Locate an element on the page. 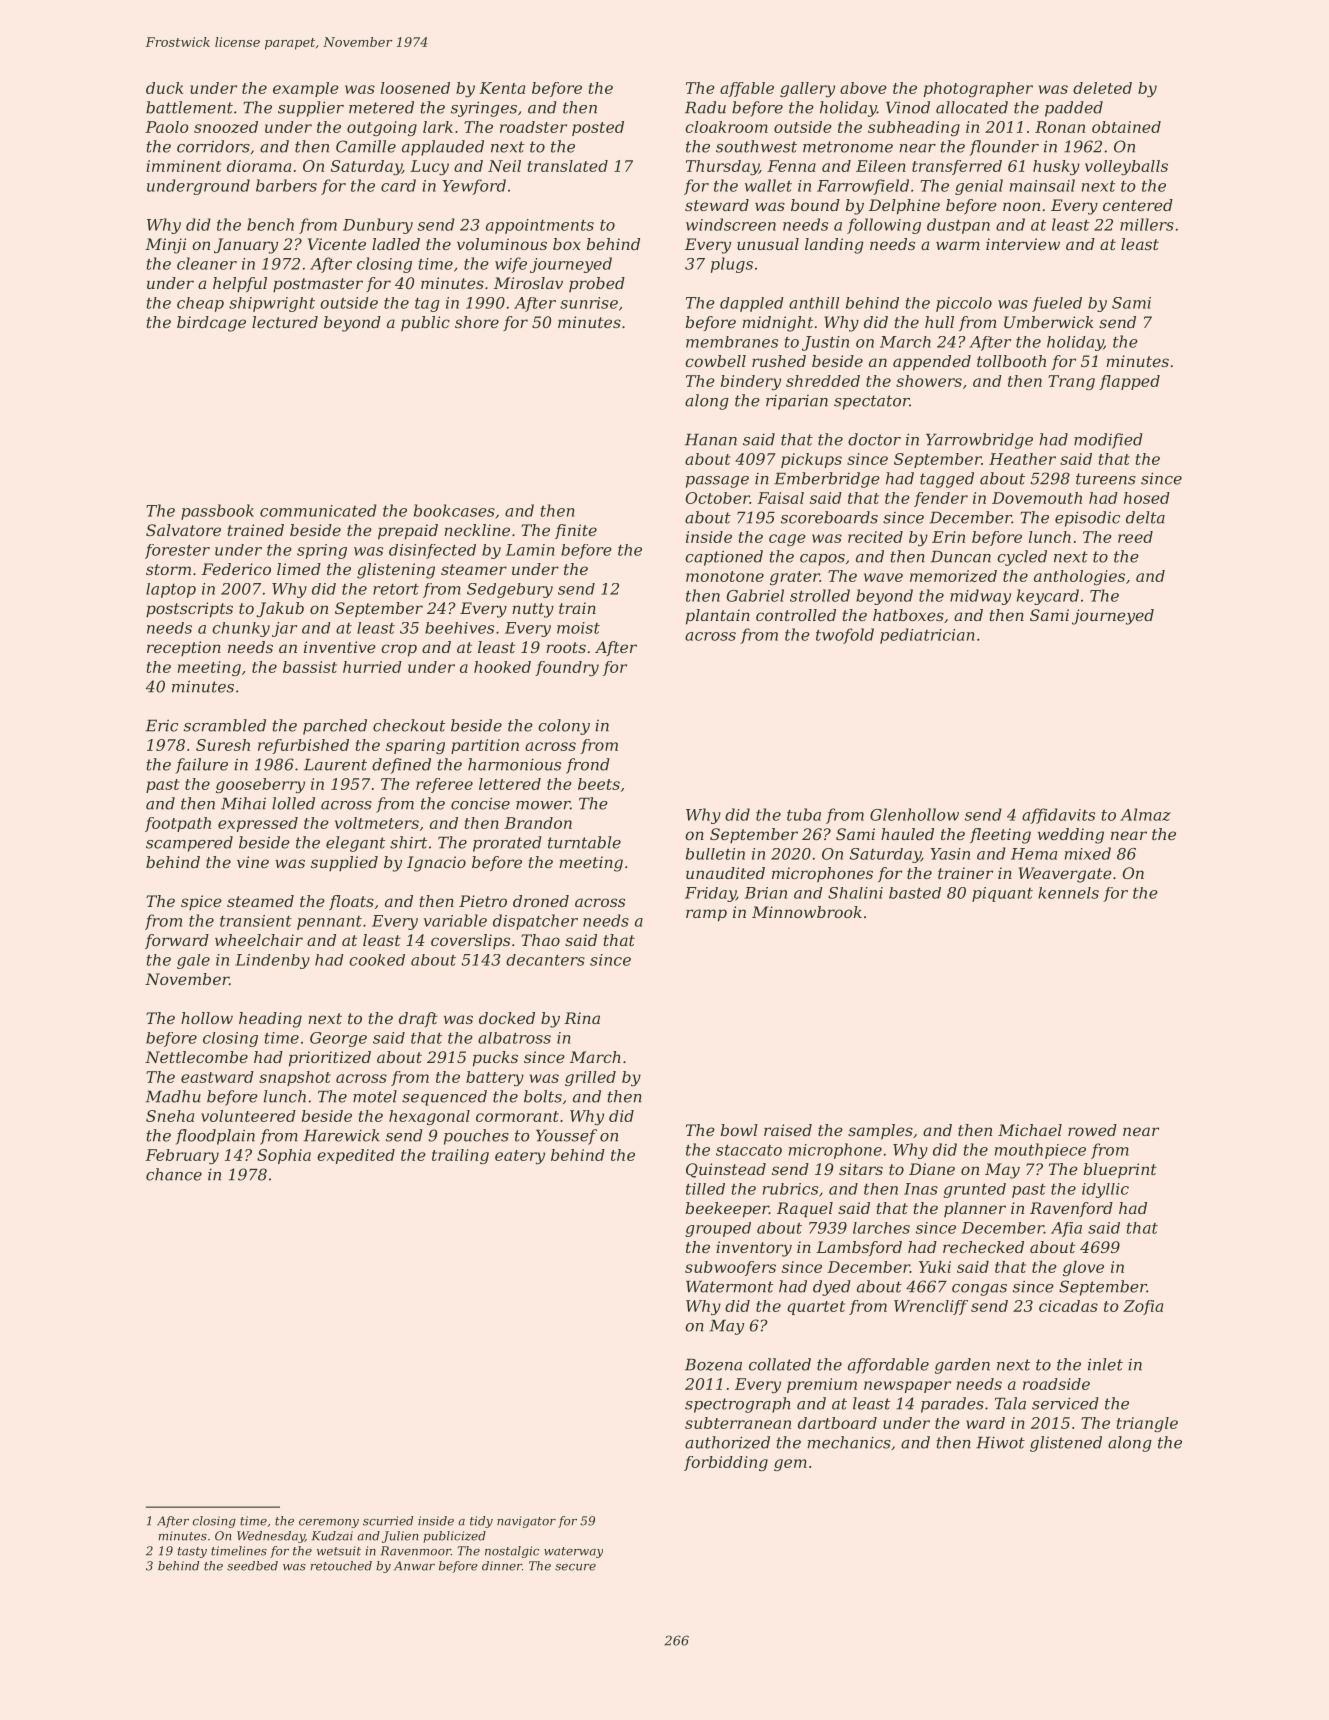 The height and width of the document is (1720, 1329). Watermont is located at coordinates (729, 1287).
